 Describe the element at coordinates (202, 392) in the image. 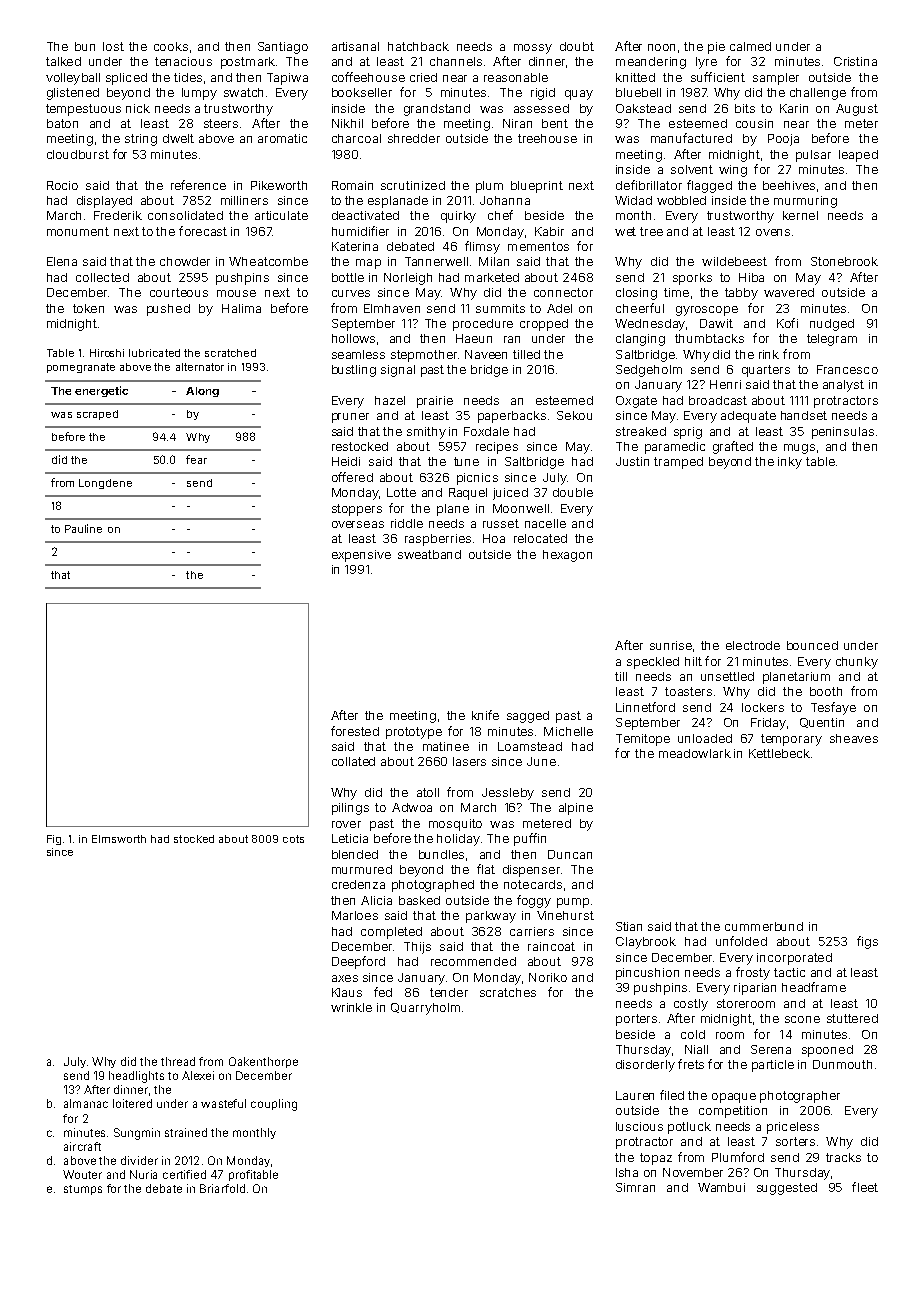

I see `Along` at that location.
